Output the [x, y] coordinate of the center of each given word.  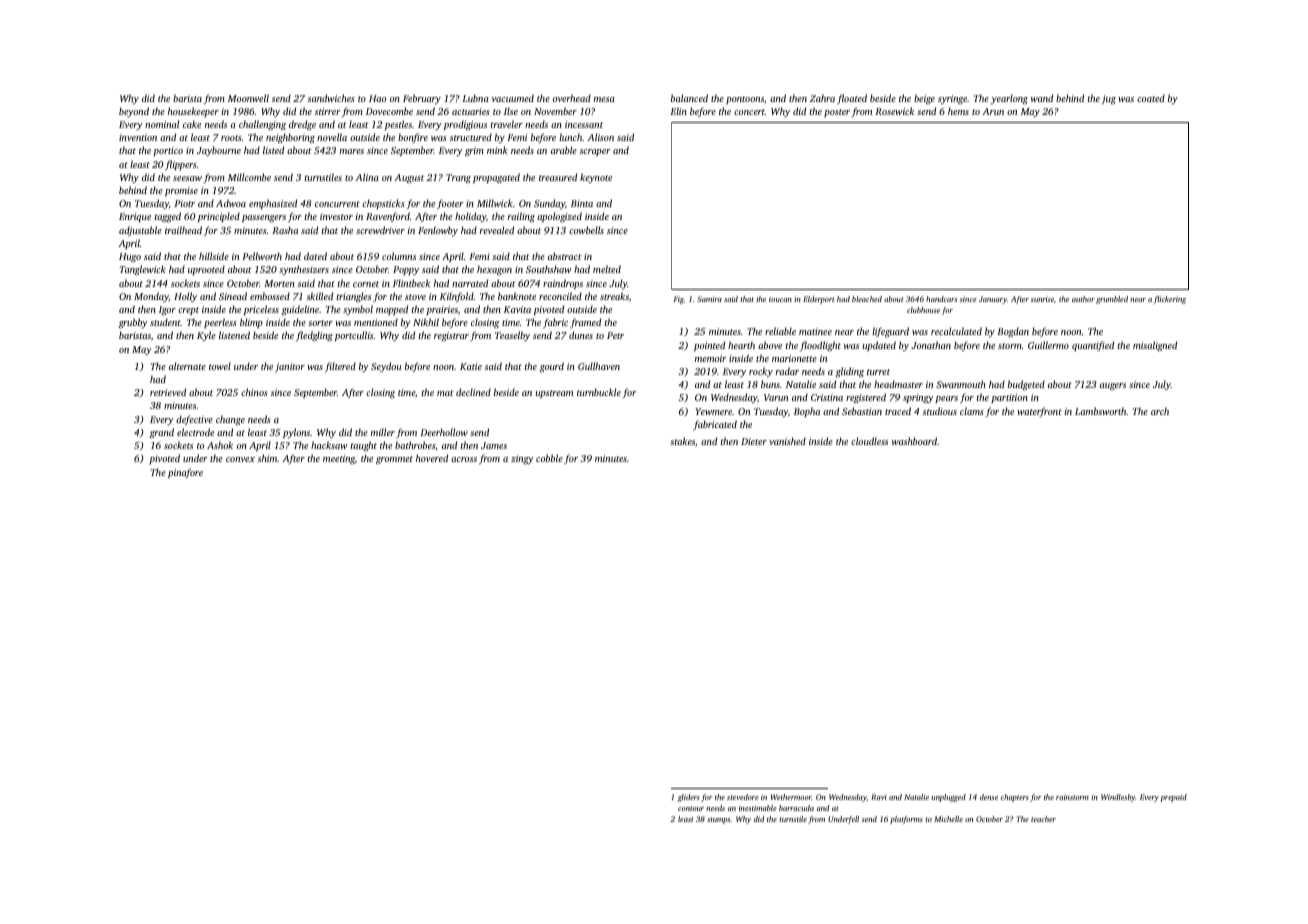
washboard [914, 441]
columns [399, 256]
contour [691, 808]
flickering [1169, 300]
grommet [394, 460]
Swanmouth [961, 384]
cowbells [586, 230]
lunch [570, 137]
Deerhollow [444, 432]
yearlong [1009, 99]
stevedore [743, 797]
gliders [689, 798]
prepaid [1173, 798]
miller [383, 432]
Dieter [754, 441]
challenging [262, 125]
